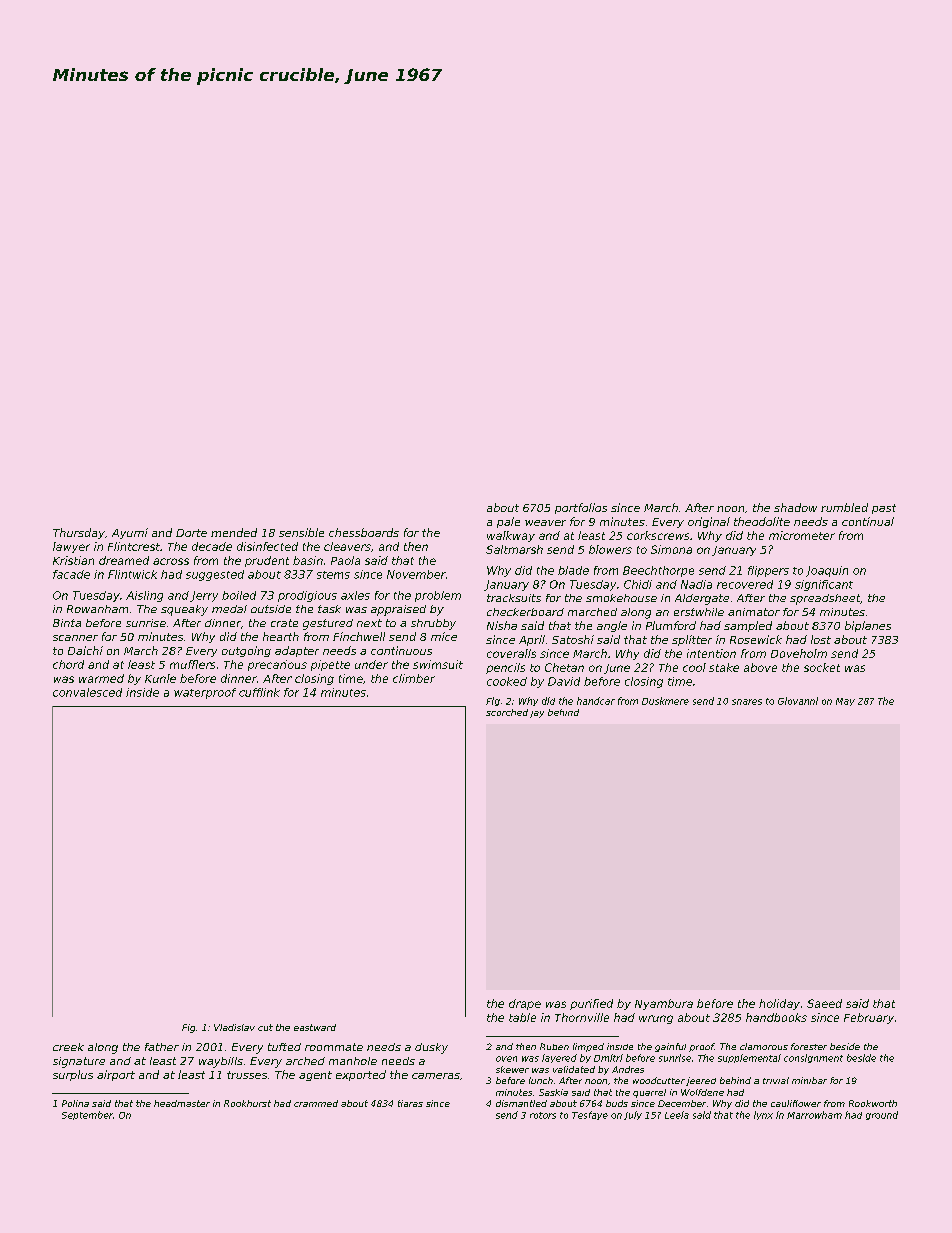 This document has height=1233, width=952. Describe the element at coordinates (543, 1115) in the document. I see `rotors` at that location.
